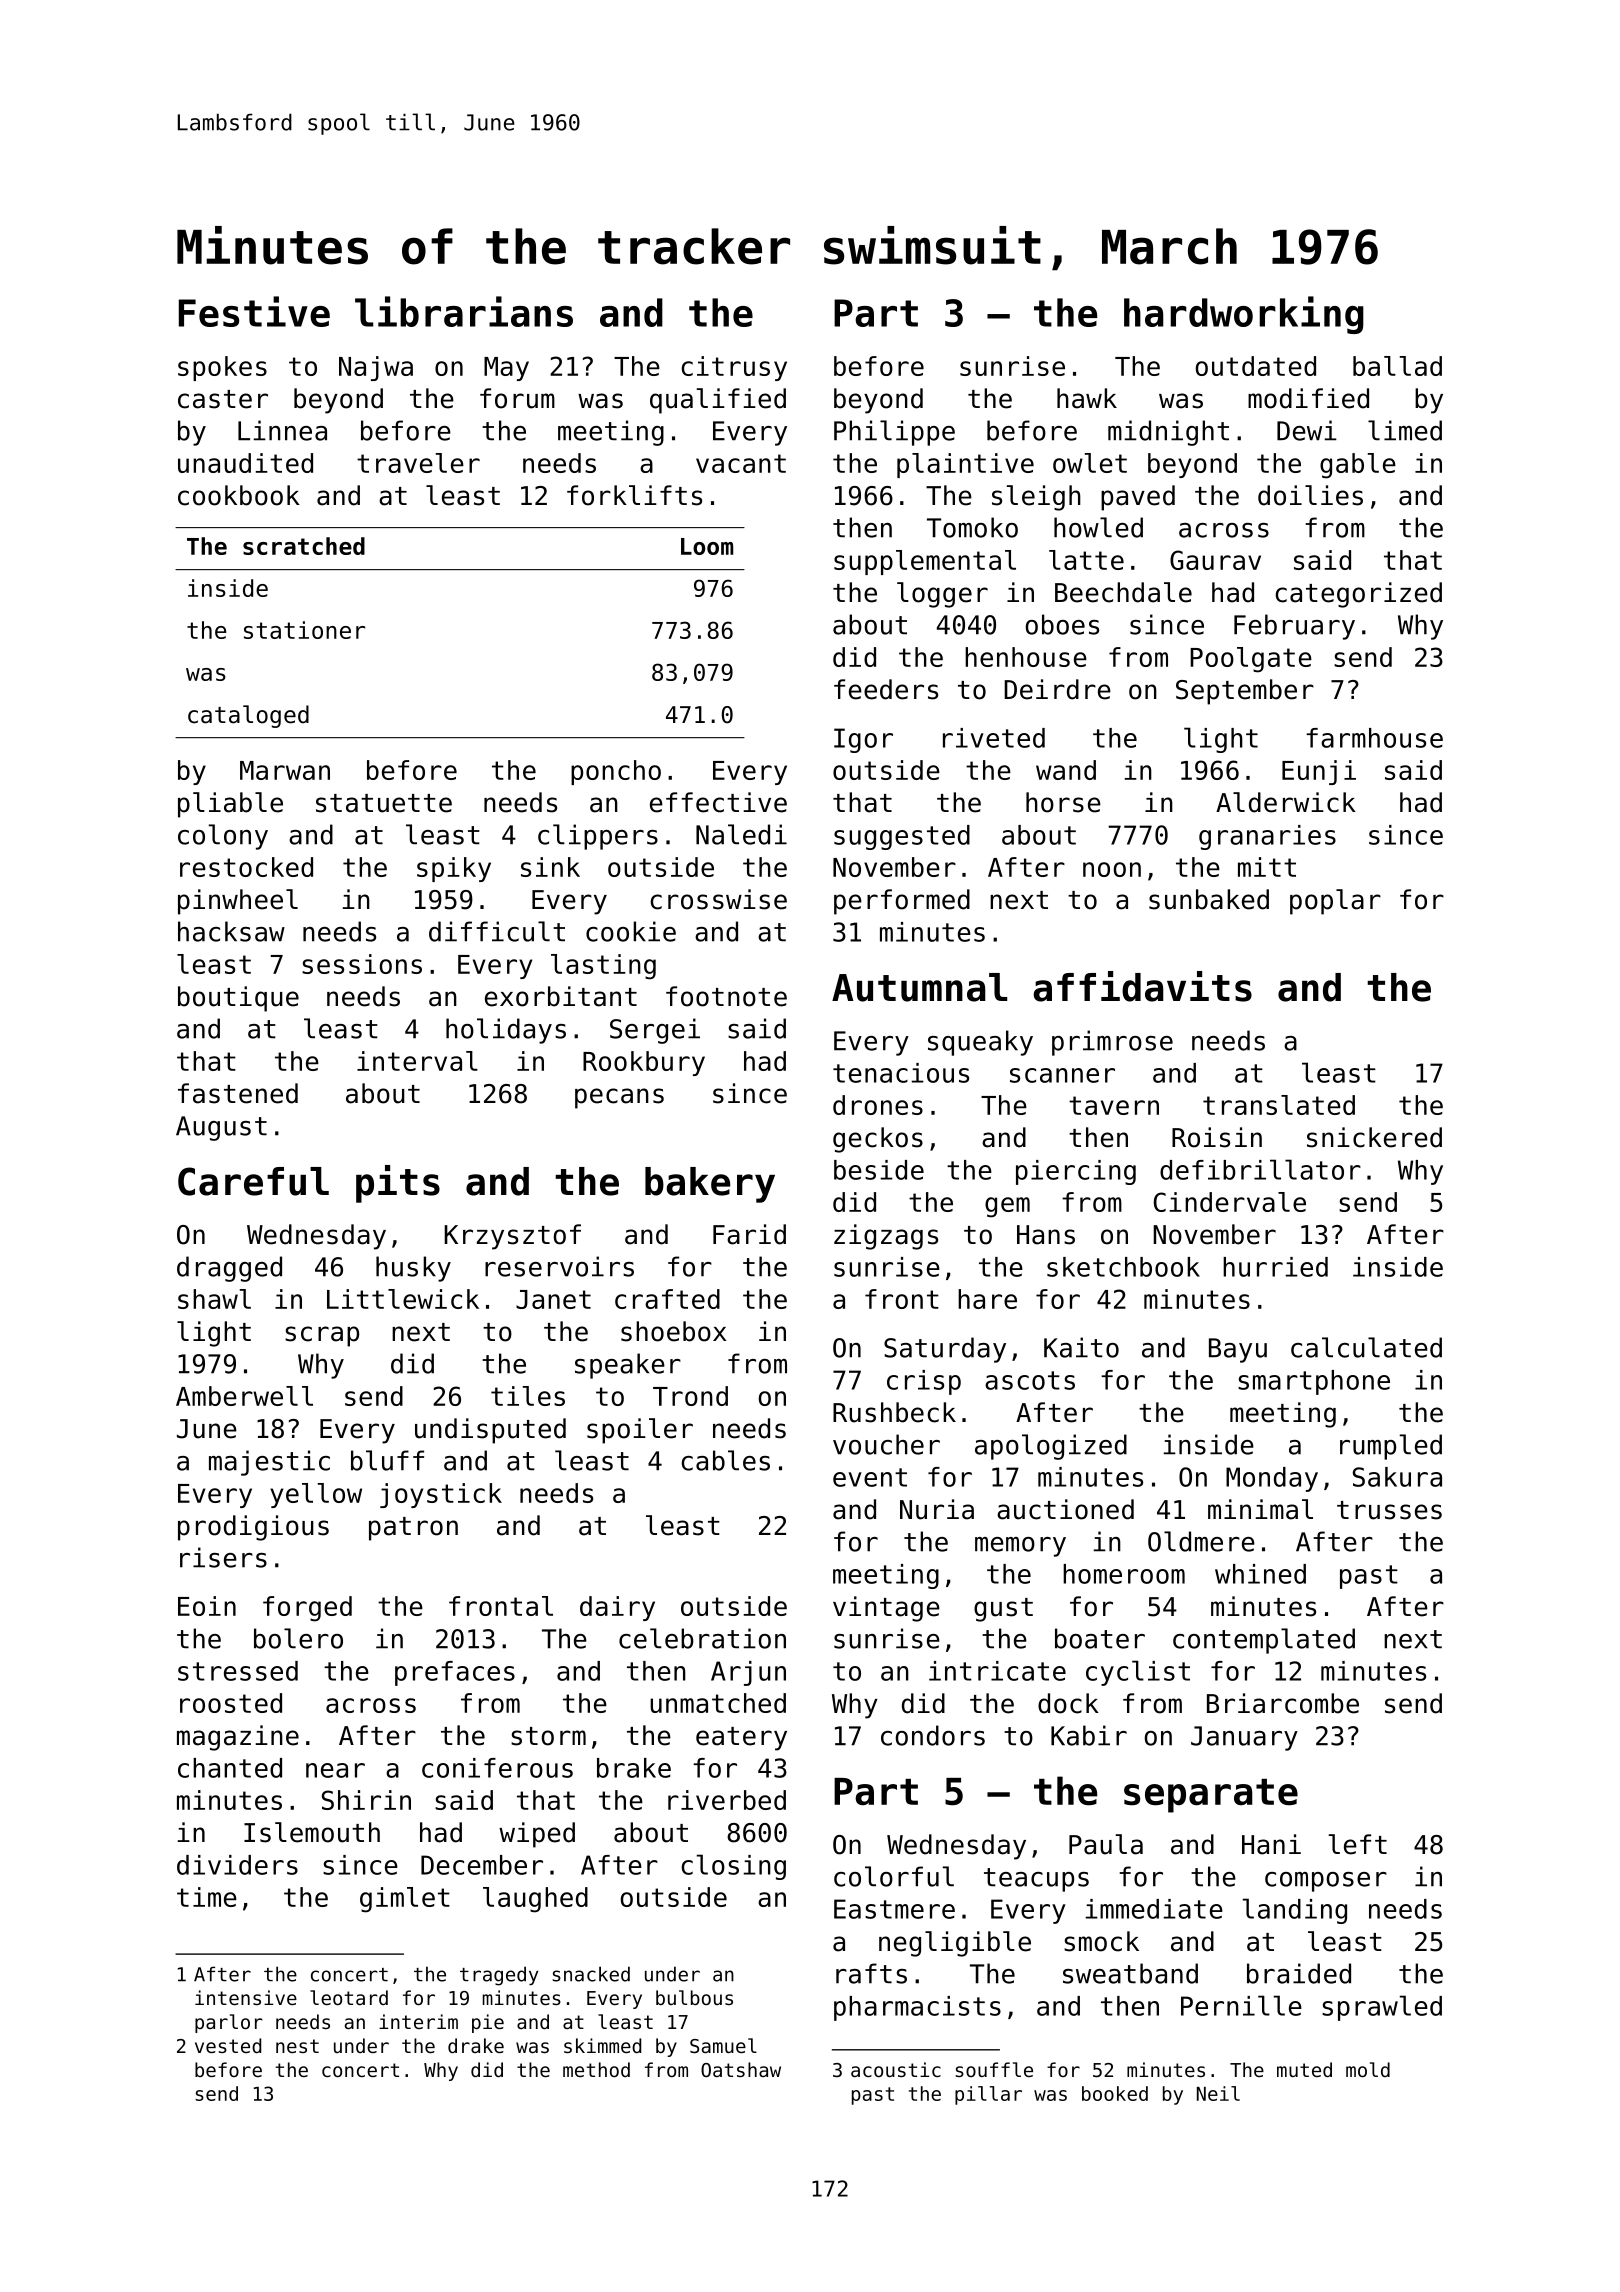 This image has height=2292, width=1620. What do you see at coordinates (1397, 366) in the image?
I see `ballad` at bounding box center [1397, 366].
